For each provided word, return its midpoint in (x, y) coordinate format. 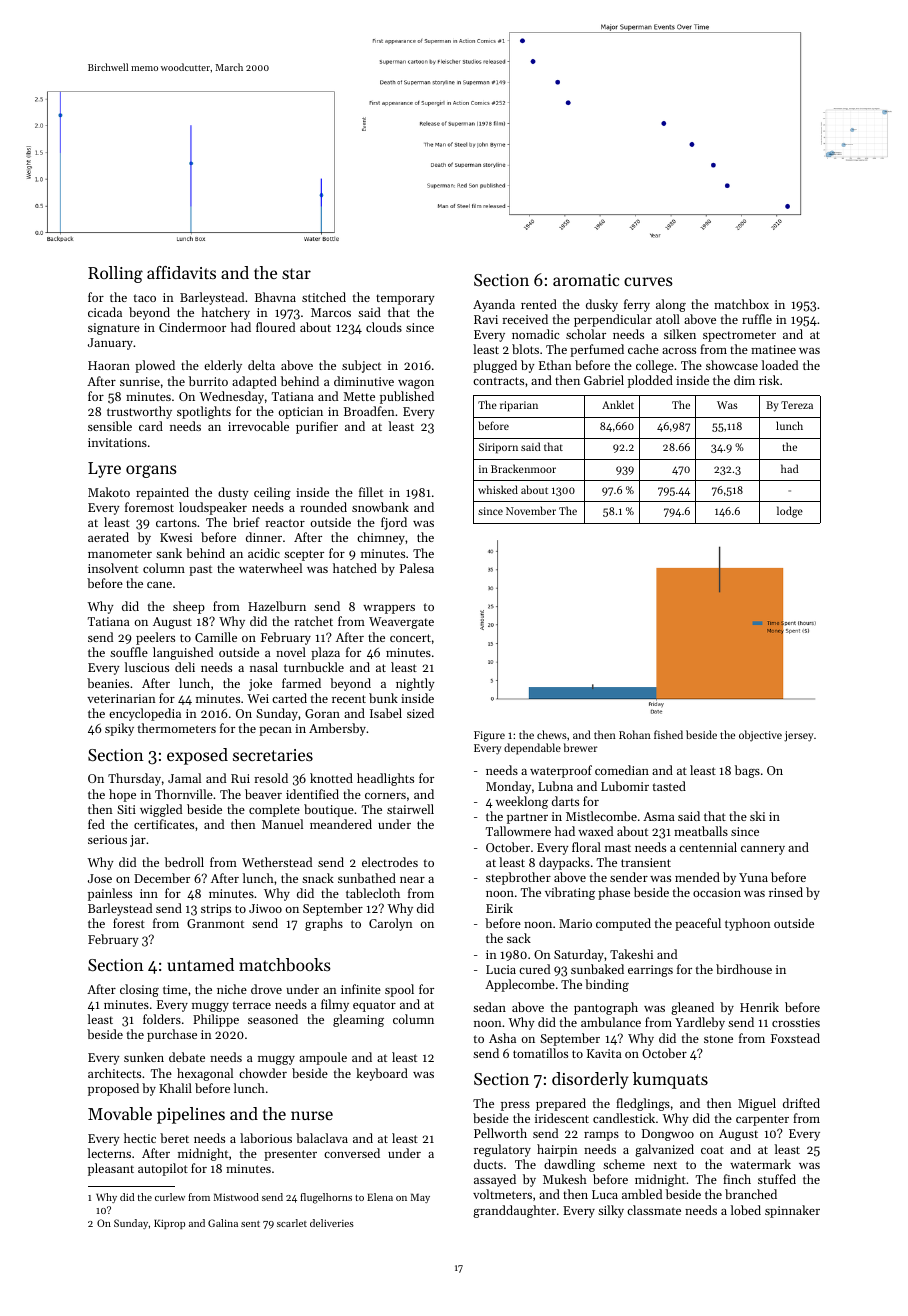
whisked (498, 489)
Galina (223, 1223)
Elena (380, 1197)
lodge (790, 512)
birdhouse (744, 969)
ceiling (272, 493)
